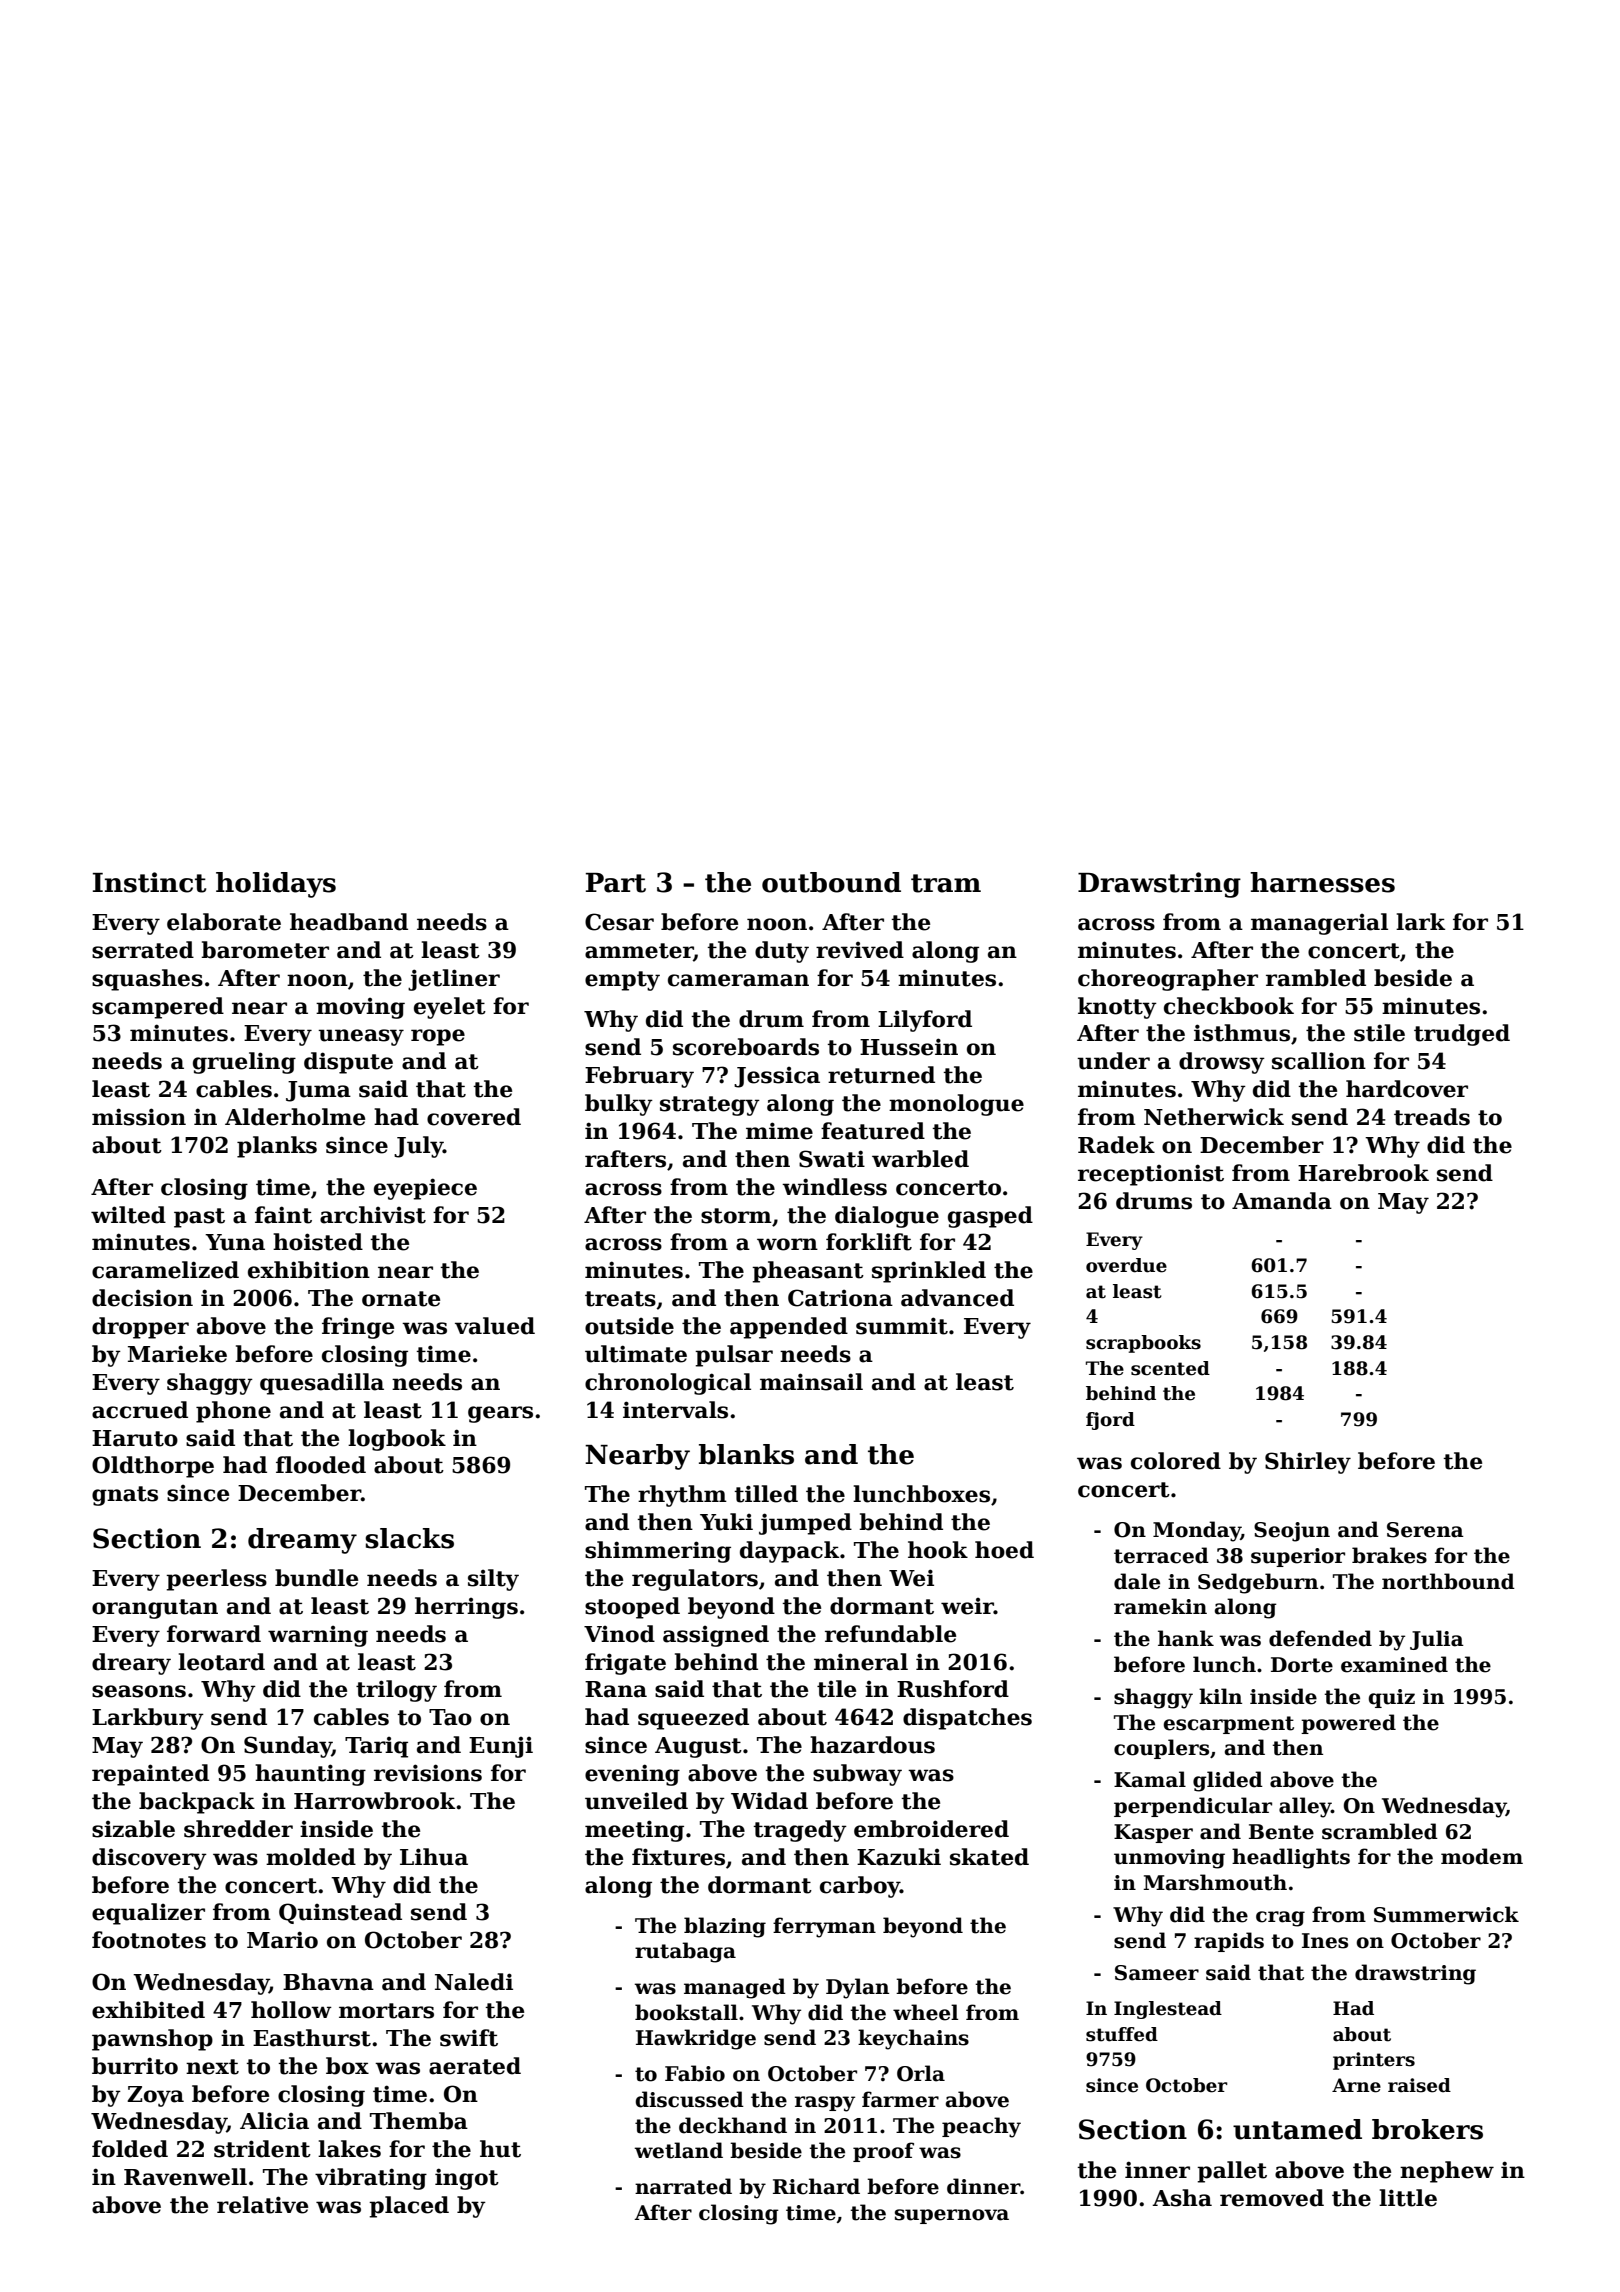 The width and height of the screenshot is (1620, 2292). I want to click on tram, so click(946, 883).
